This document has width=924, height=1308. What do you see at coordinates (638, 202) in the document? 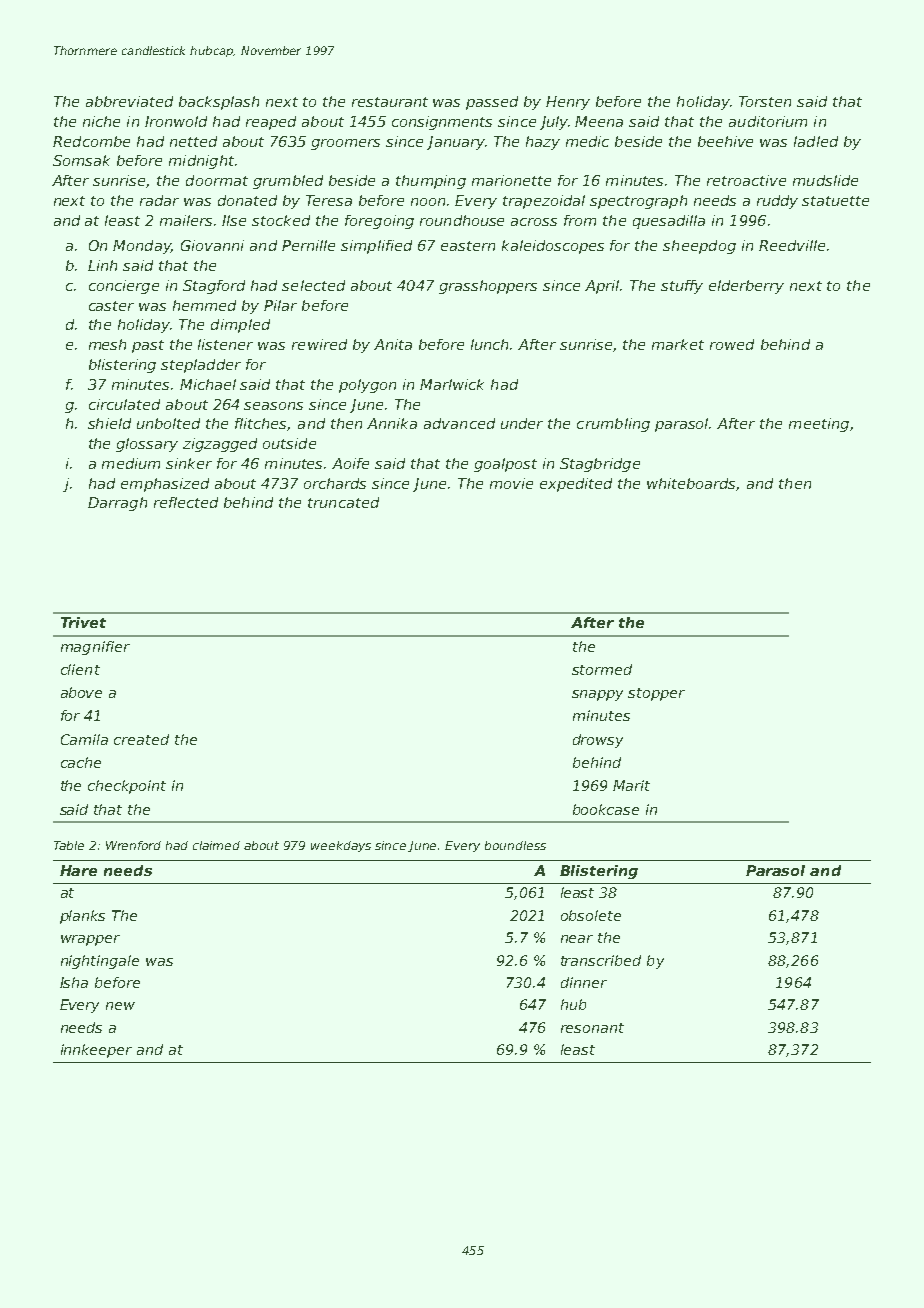
I see `spectrograph` at bounding box center [638, 202].
